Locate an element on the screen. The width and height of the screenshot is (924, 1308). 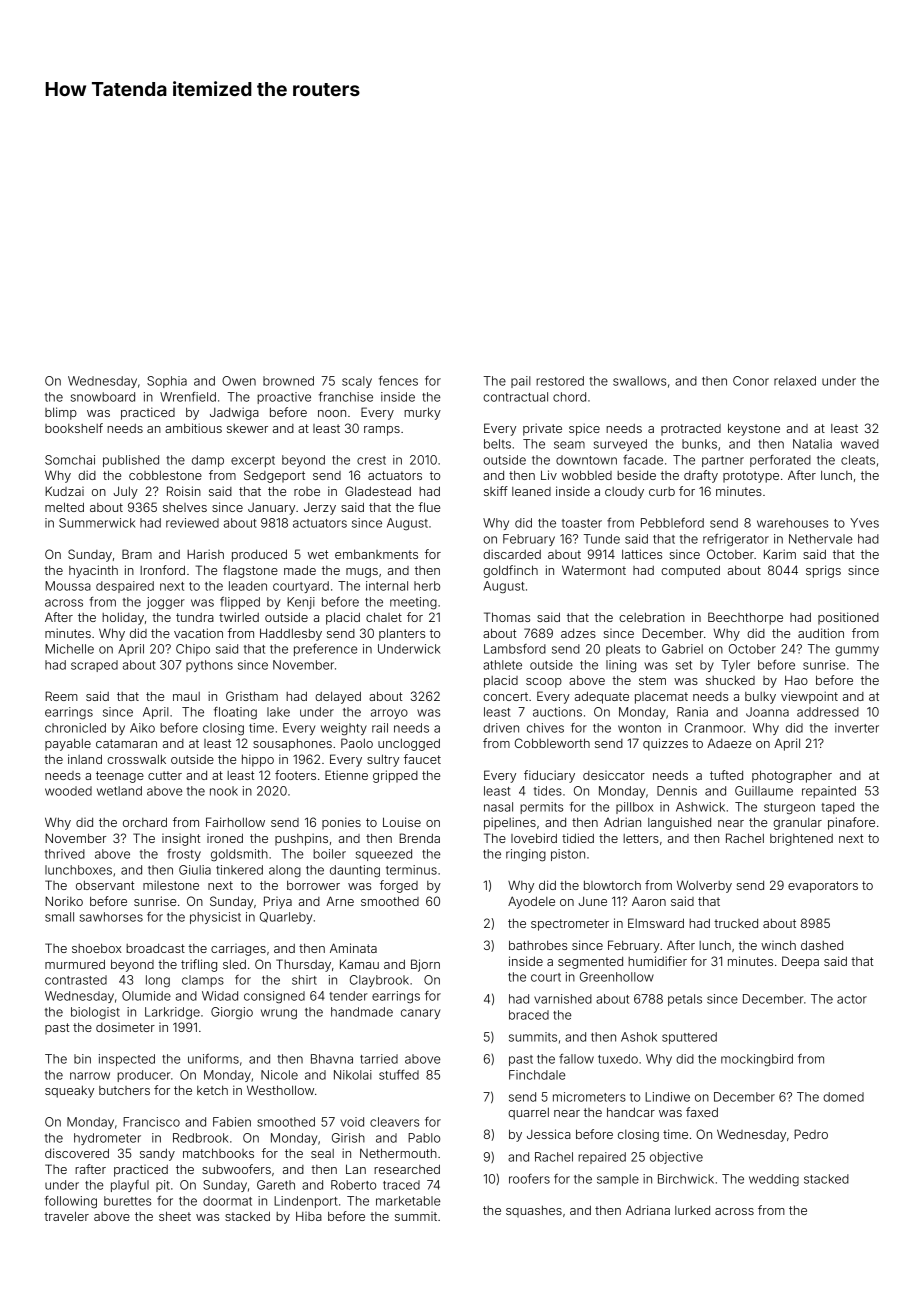
snowboard is located at coordinates (103, 397).
